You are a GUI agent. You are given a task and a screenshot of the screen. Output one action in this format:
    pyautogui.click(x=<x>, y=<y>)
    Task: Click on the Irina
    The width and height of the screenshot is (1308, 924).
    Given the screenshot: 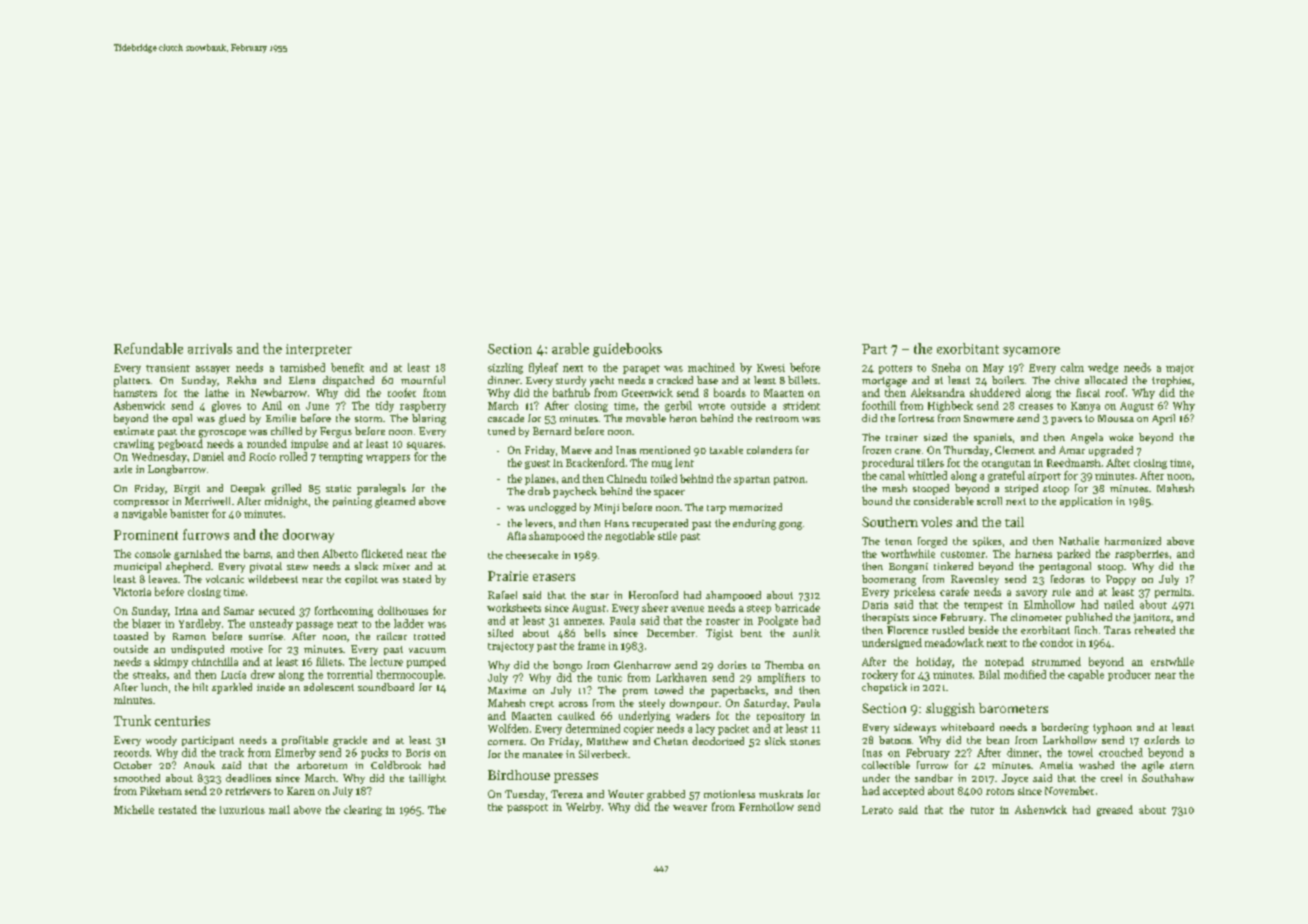 What is the action you would take?
    pyautogui.click(x=186, y=611)
